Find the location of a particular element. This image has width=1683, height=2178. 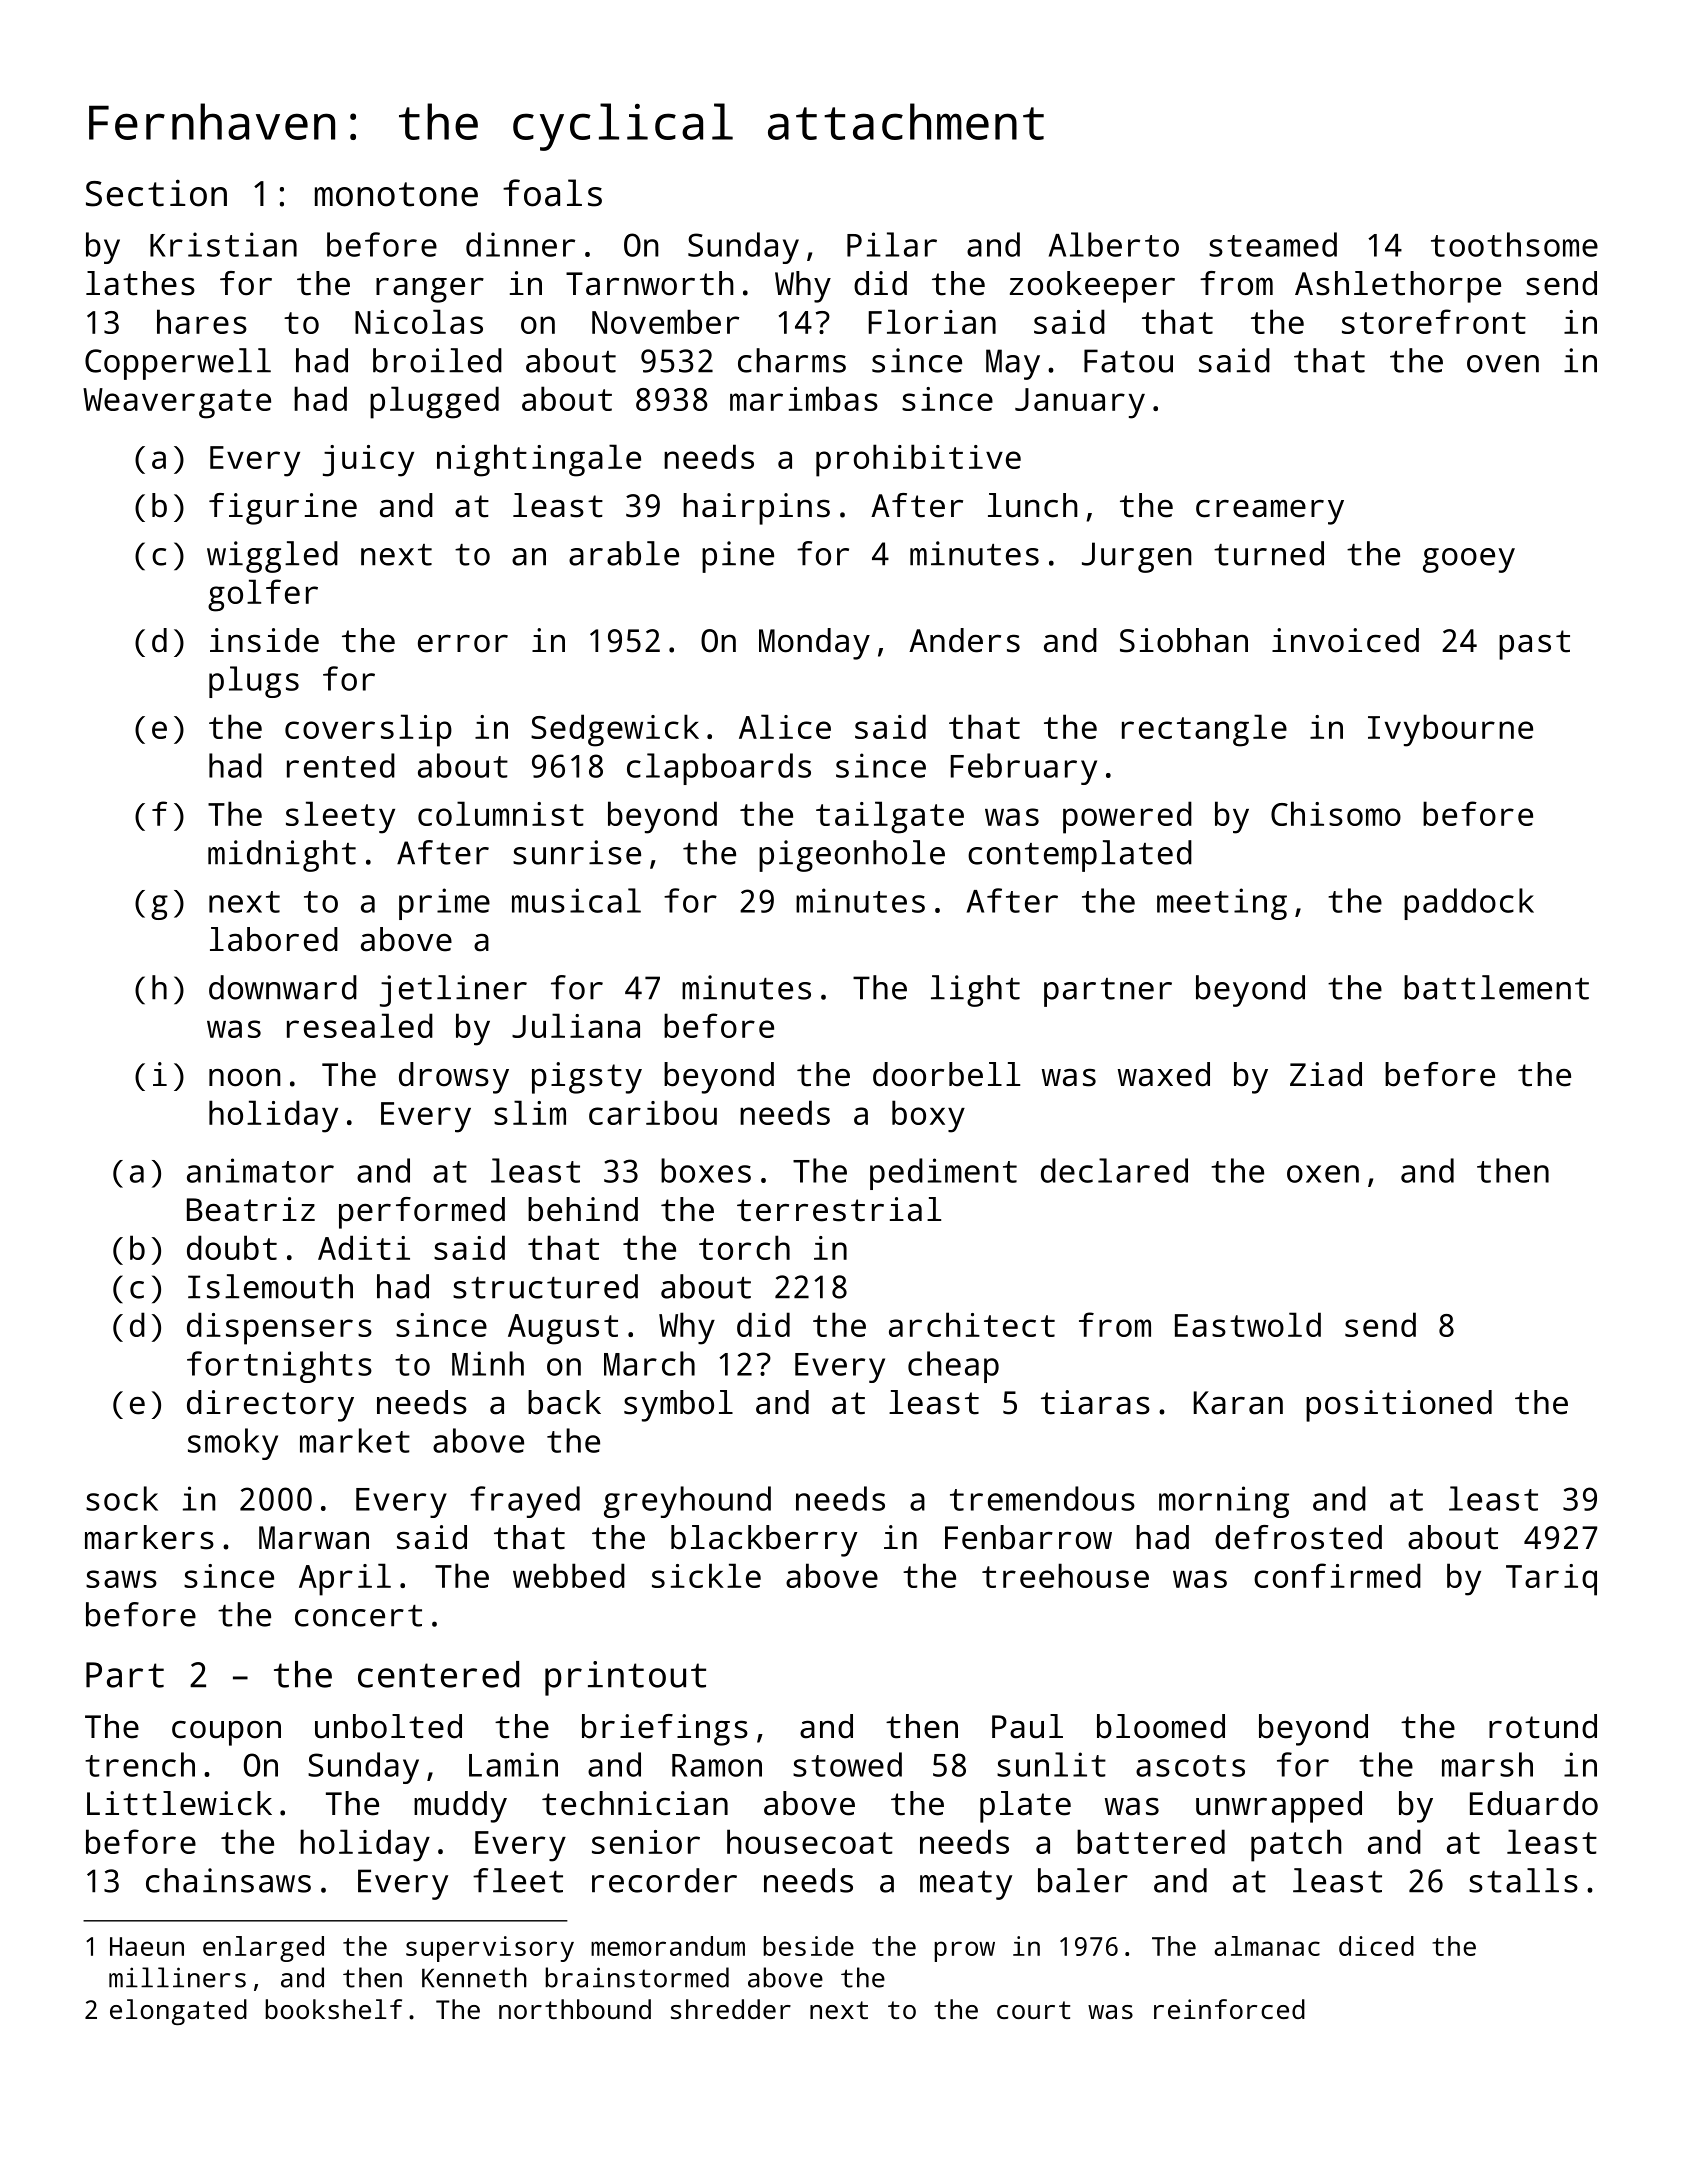

toothsome is located at coordinates (1514, 244).
